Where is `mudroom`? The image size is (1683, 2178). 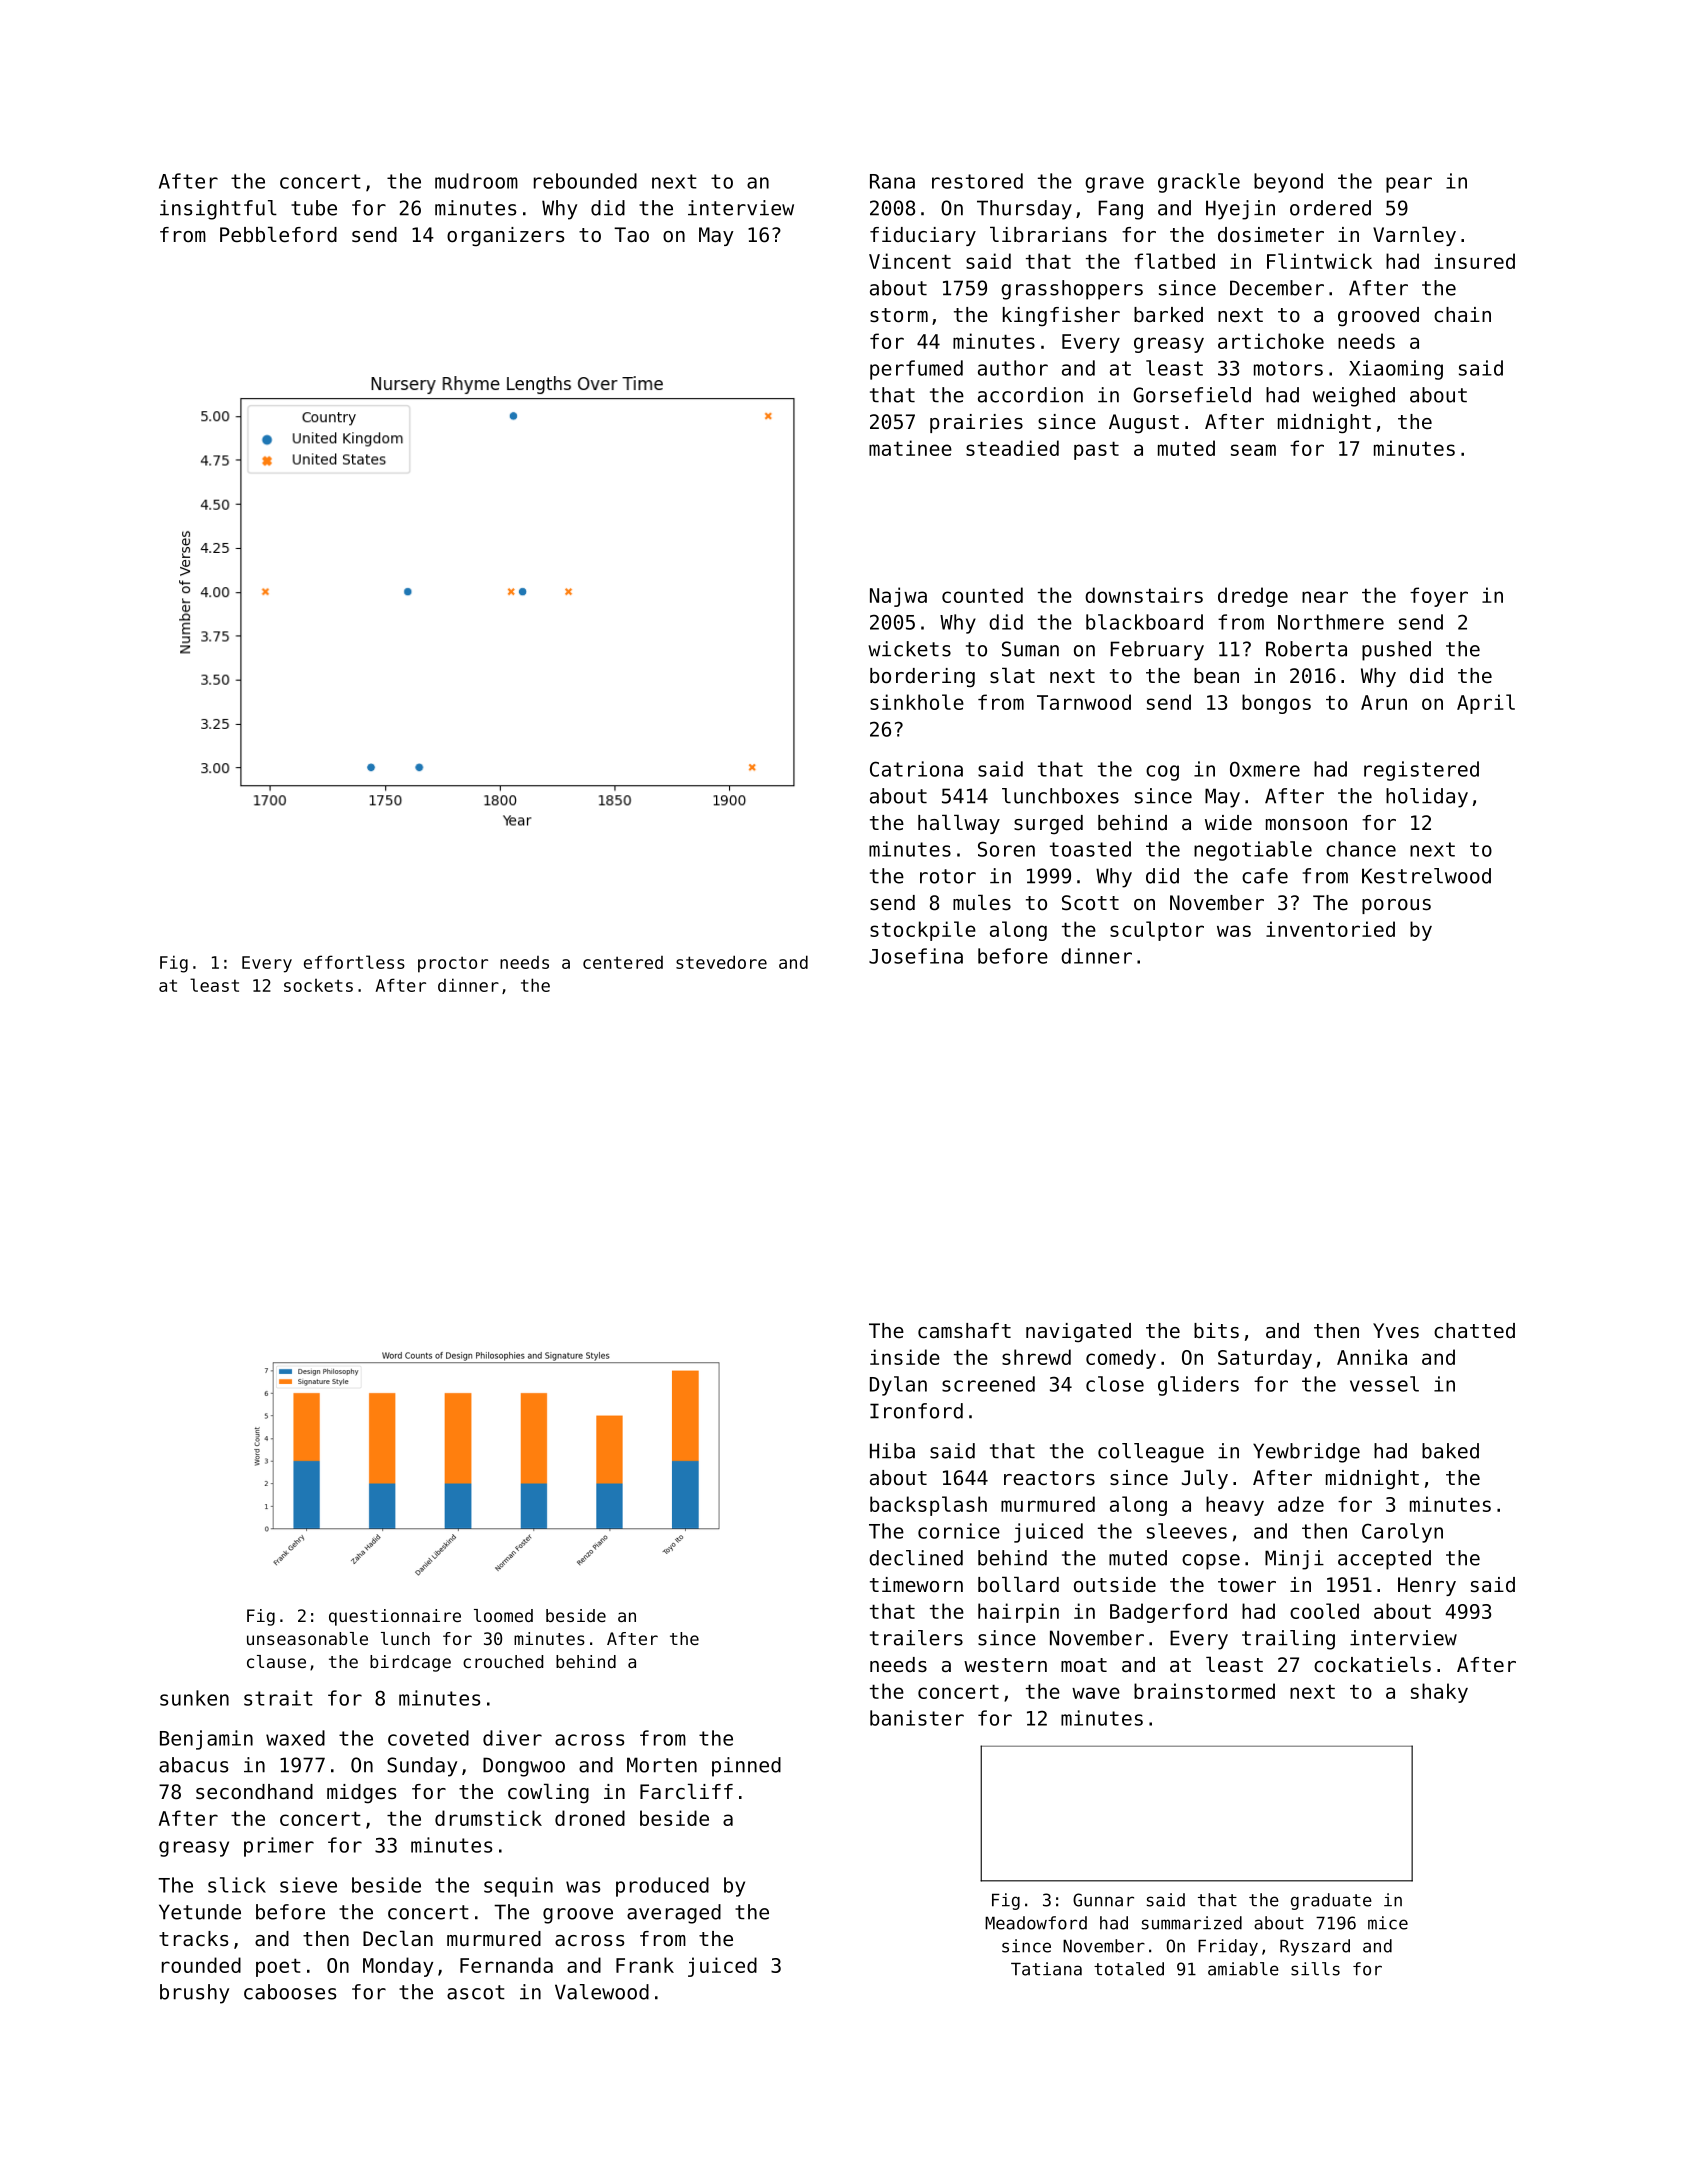
mudroom is located at coordinates (476, 181).
